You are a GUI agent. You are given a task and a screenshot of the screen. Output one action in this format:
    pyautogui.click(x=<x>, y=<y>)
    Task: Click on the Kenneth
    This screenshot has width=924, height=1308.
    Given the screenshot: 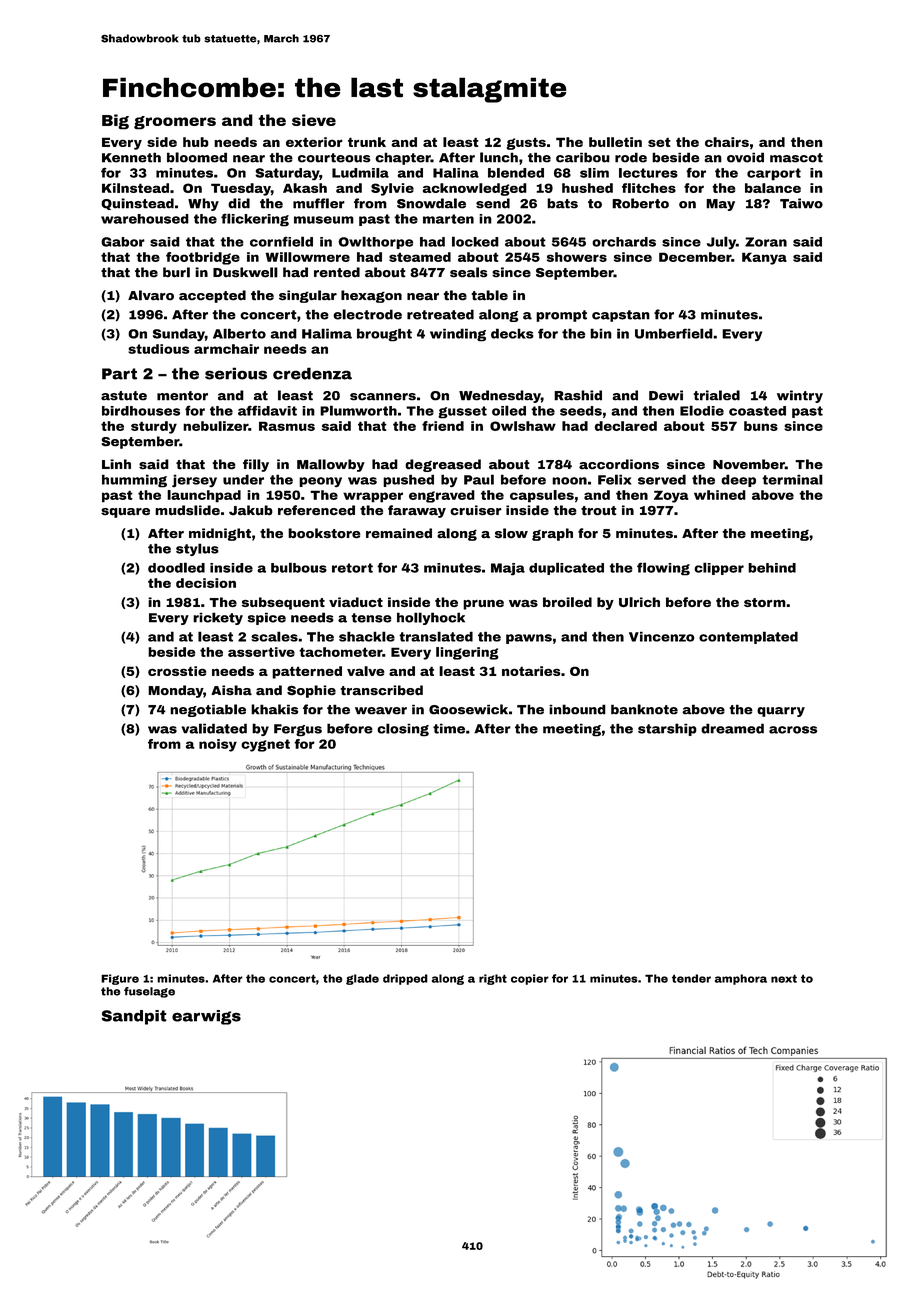 What is the action you would take?
    pyautogui.click(x=131, y=157)
